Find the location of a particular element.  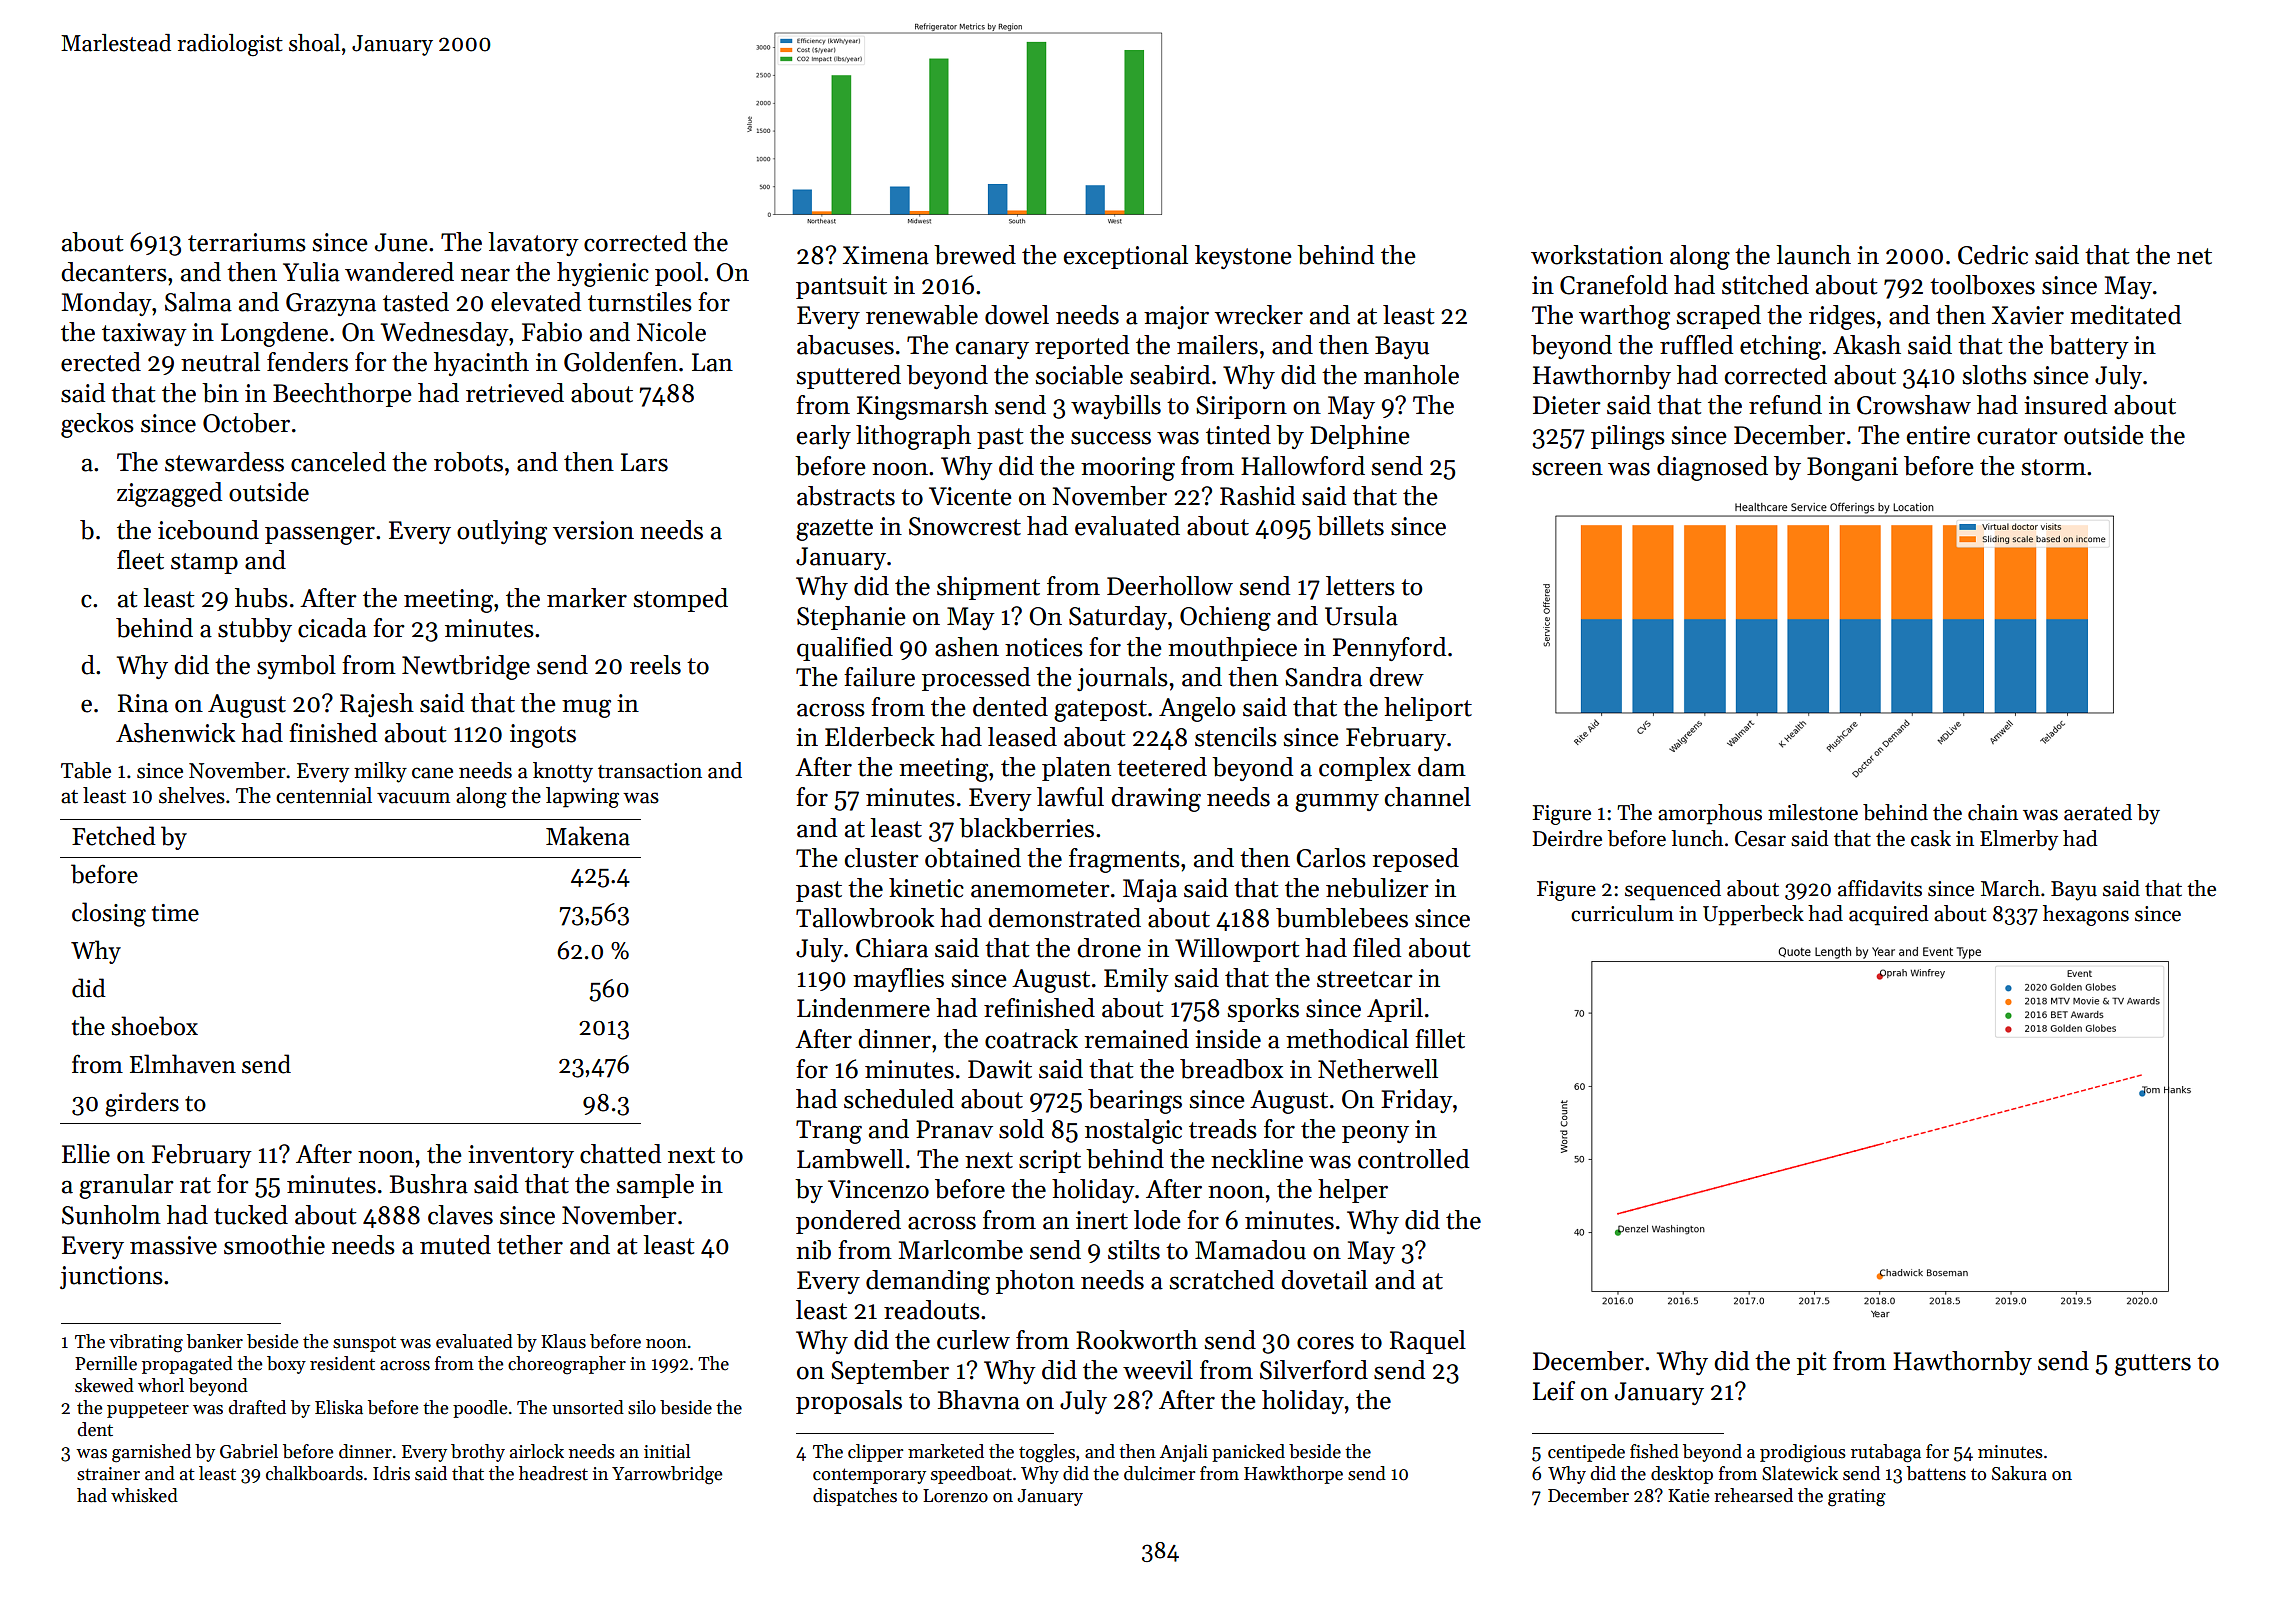

Bushra is located at coordinates (429, 1184).
